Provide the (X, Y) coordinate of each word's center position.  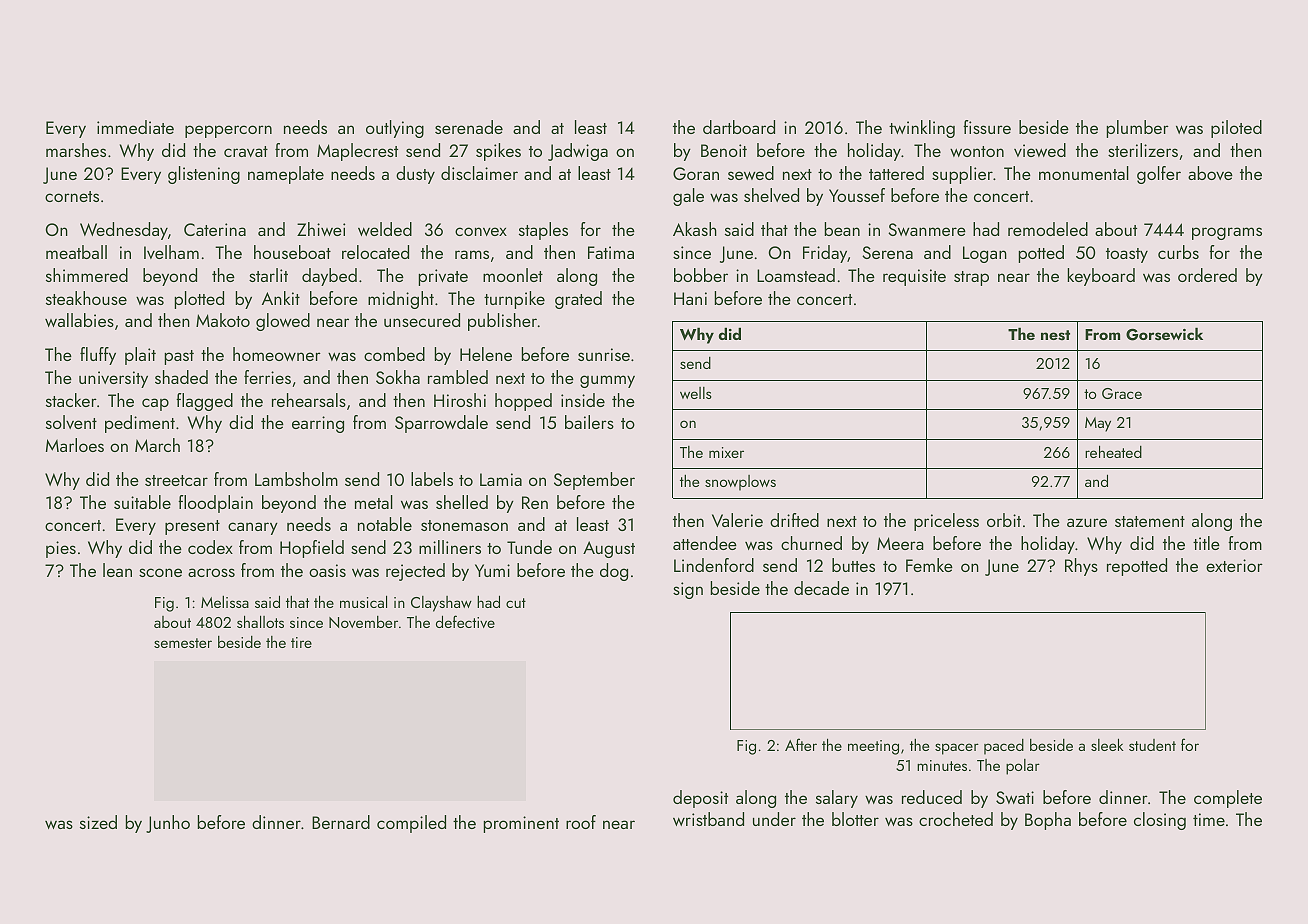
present (192, 527)
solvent (71, 422)
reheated (1113, 451)
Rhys (1081, 567)
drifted (794, 520)
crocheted (956, 819)
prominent (521, 824)
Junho (168, 824)
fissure (987, 127)
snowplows (740, 483)
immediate (135, 127)
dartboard (739, 127)
